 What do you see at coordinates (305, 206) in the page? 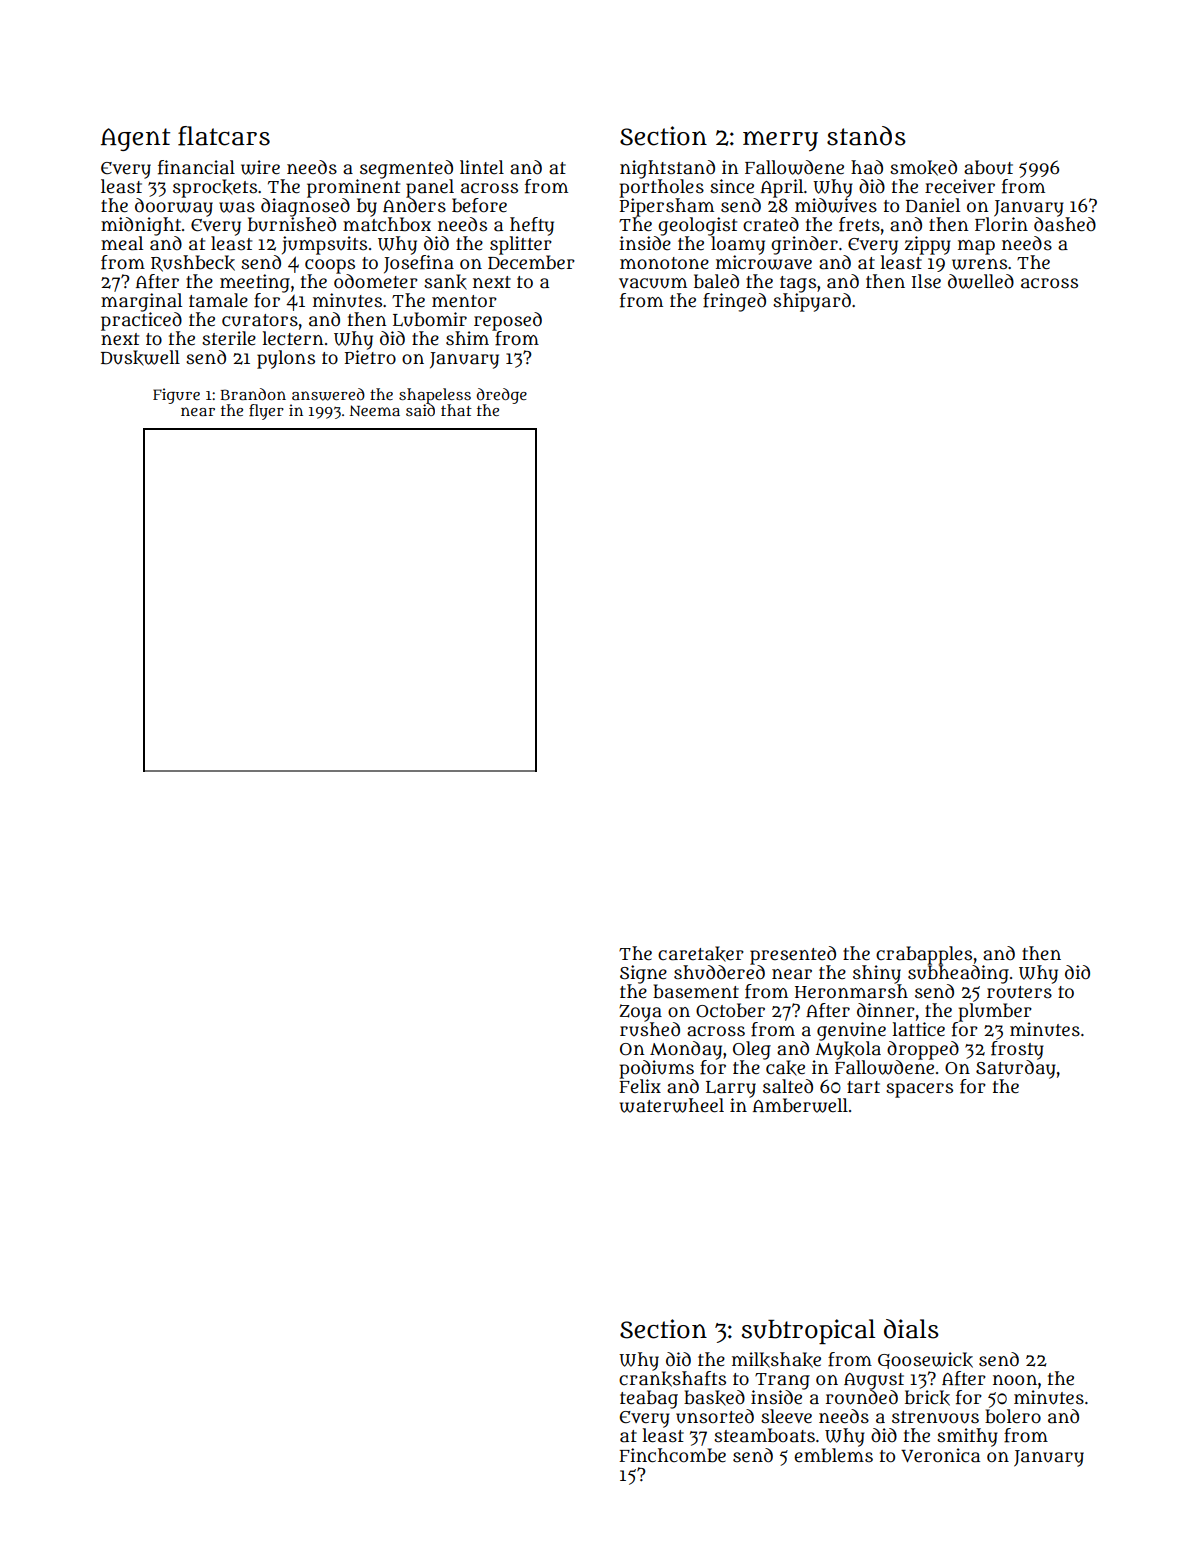
I see `diagnosed` at bounding box center [305, 206].
